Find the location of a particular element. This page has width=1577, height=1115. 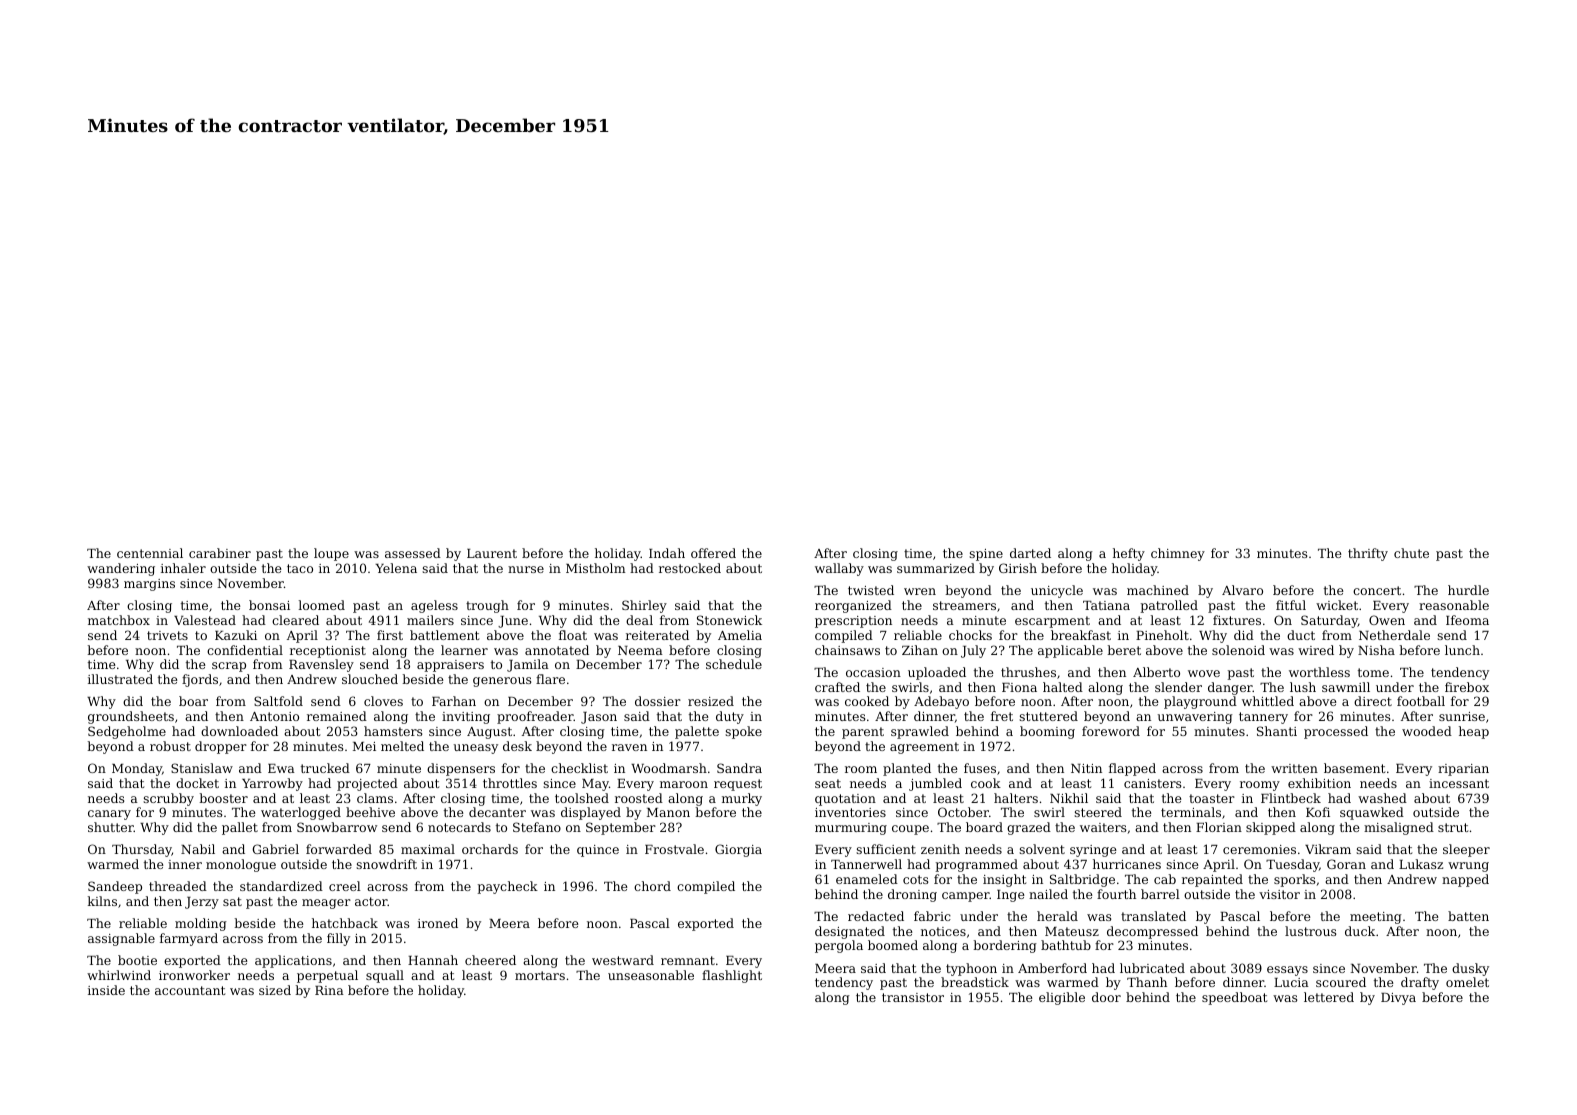

waterlogged is located at coordinates (301, 813).
